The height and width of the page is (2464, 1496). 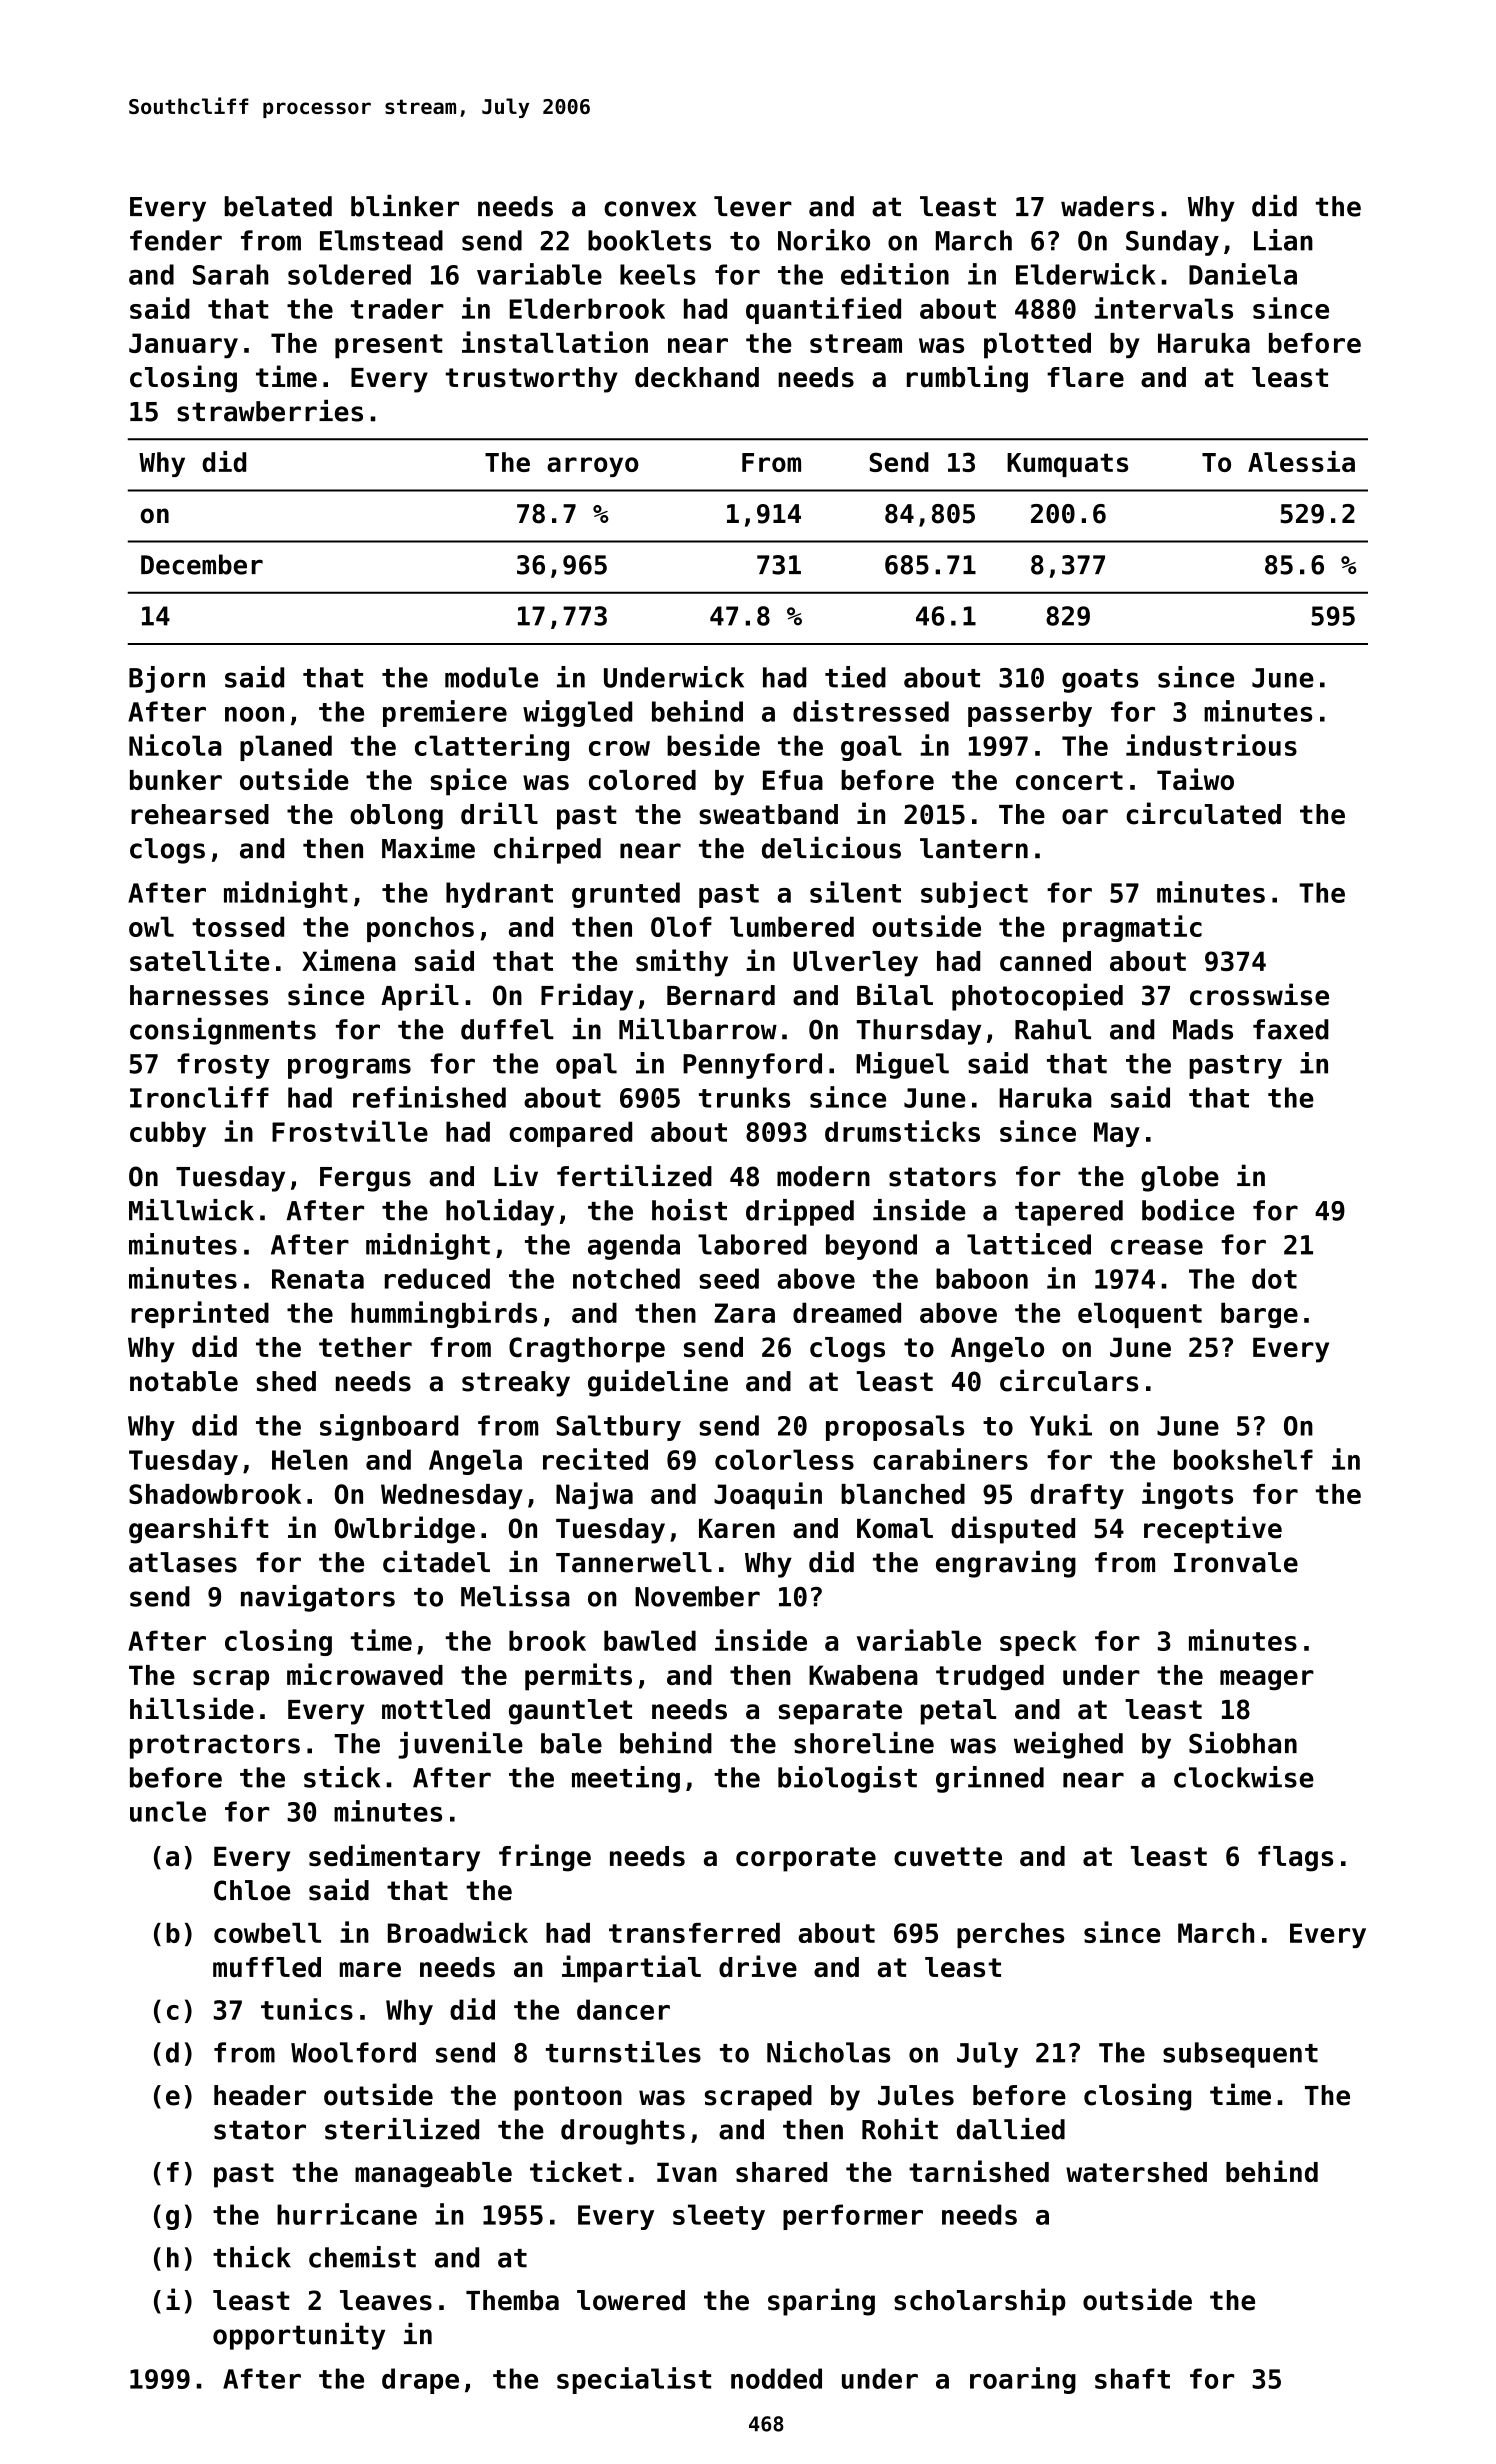 What do you see at coordinates (824, 240) in the page?
I see `Noriko` at bounding box center [824, 240].
